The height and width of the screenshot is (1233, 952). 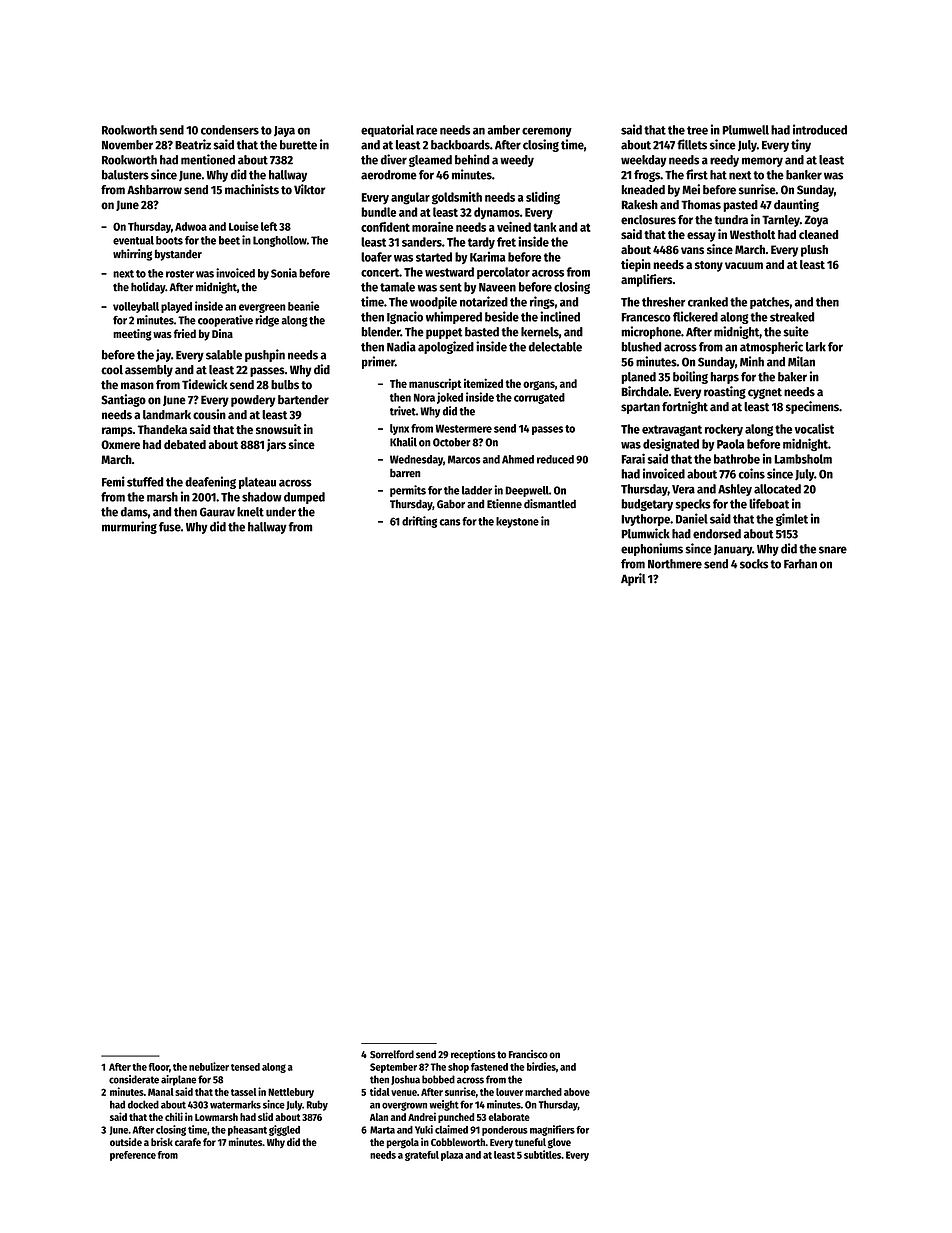 I want to click on receptions, so click(x=473, y=1055).
